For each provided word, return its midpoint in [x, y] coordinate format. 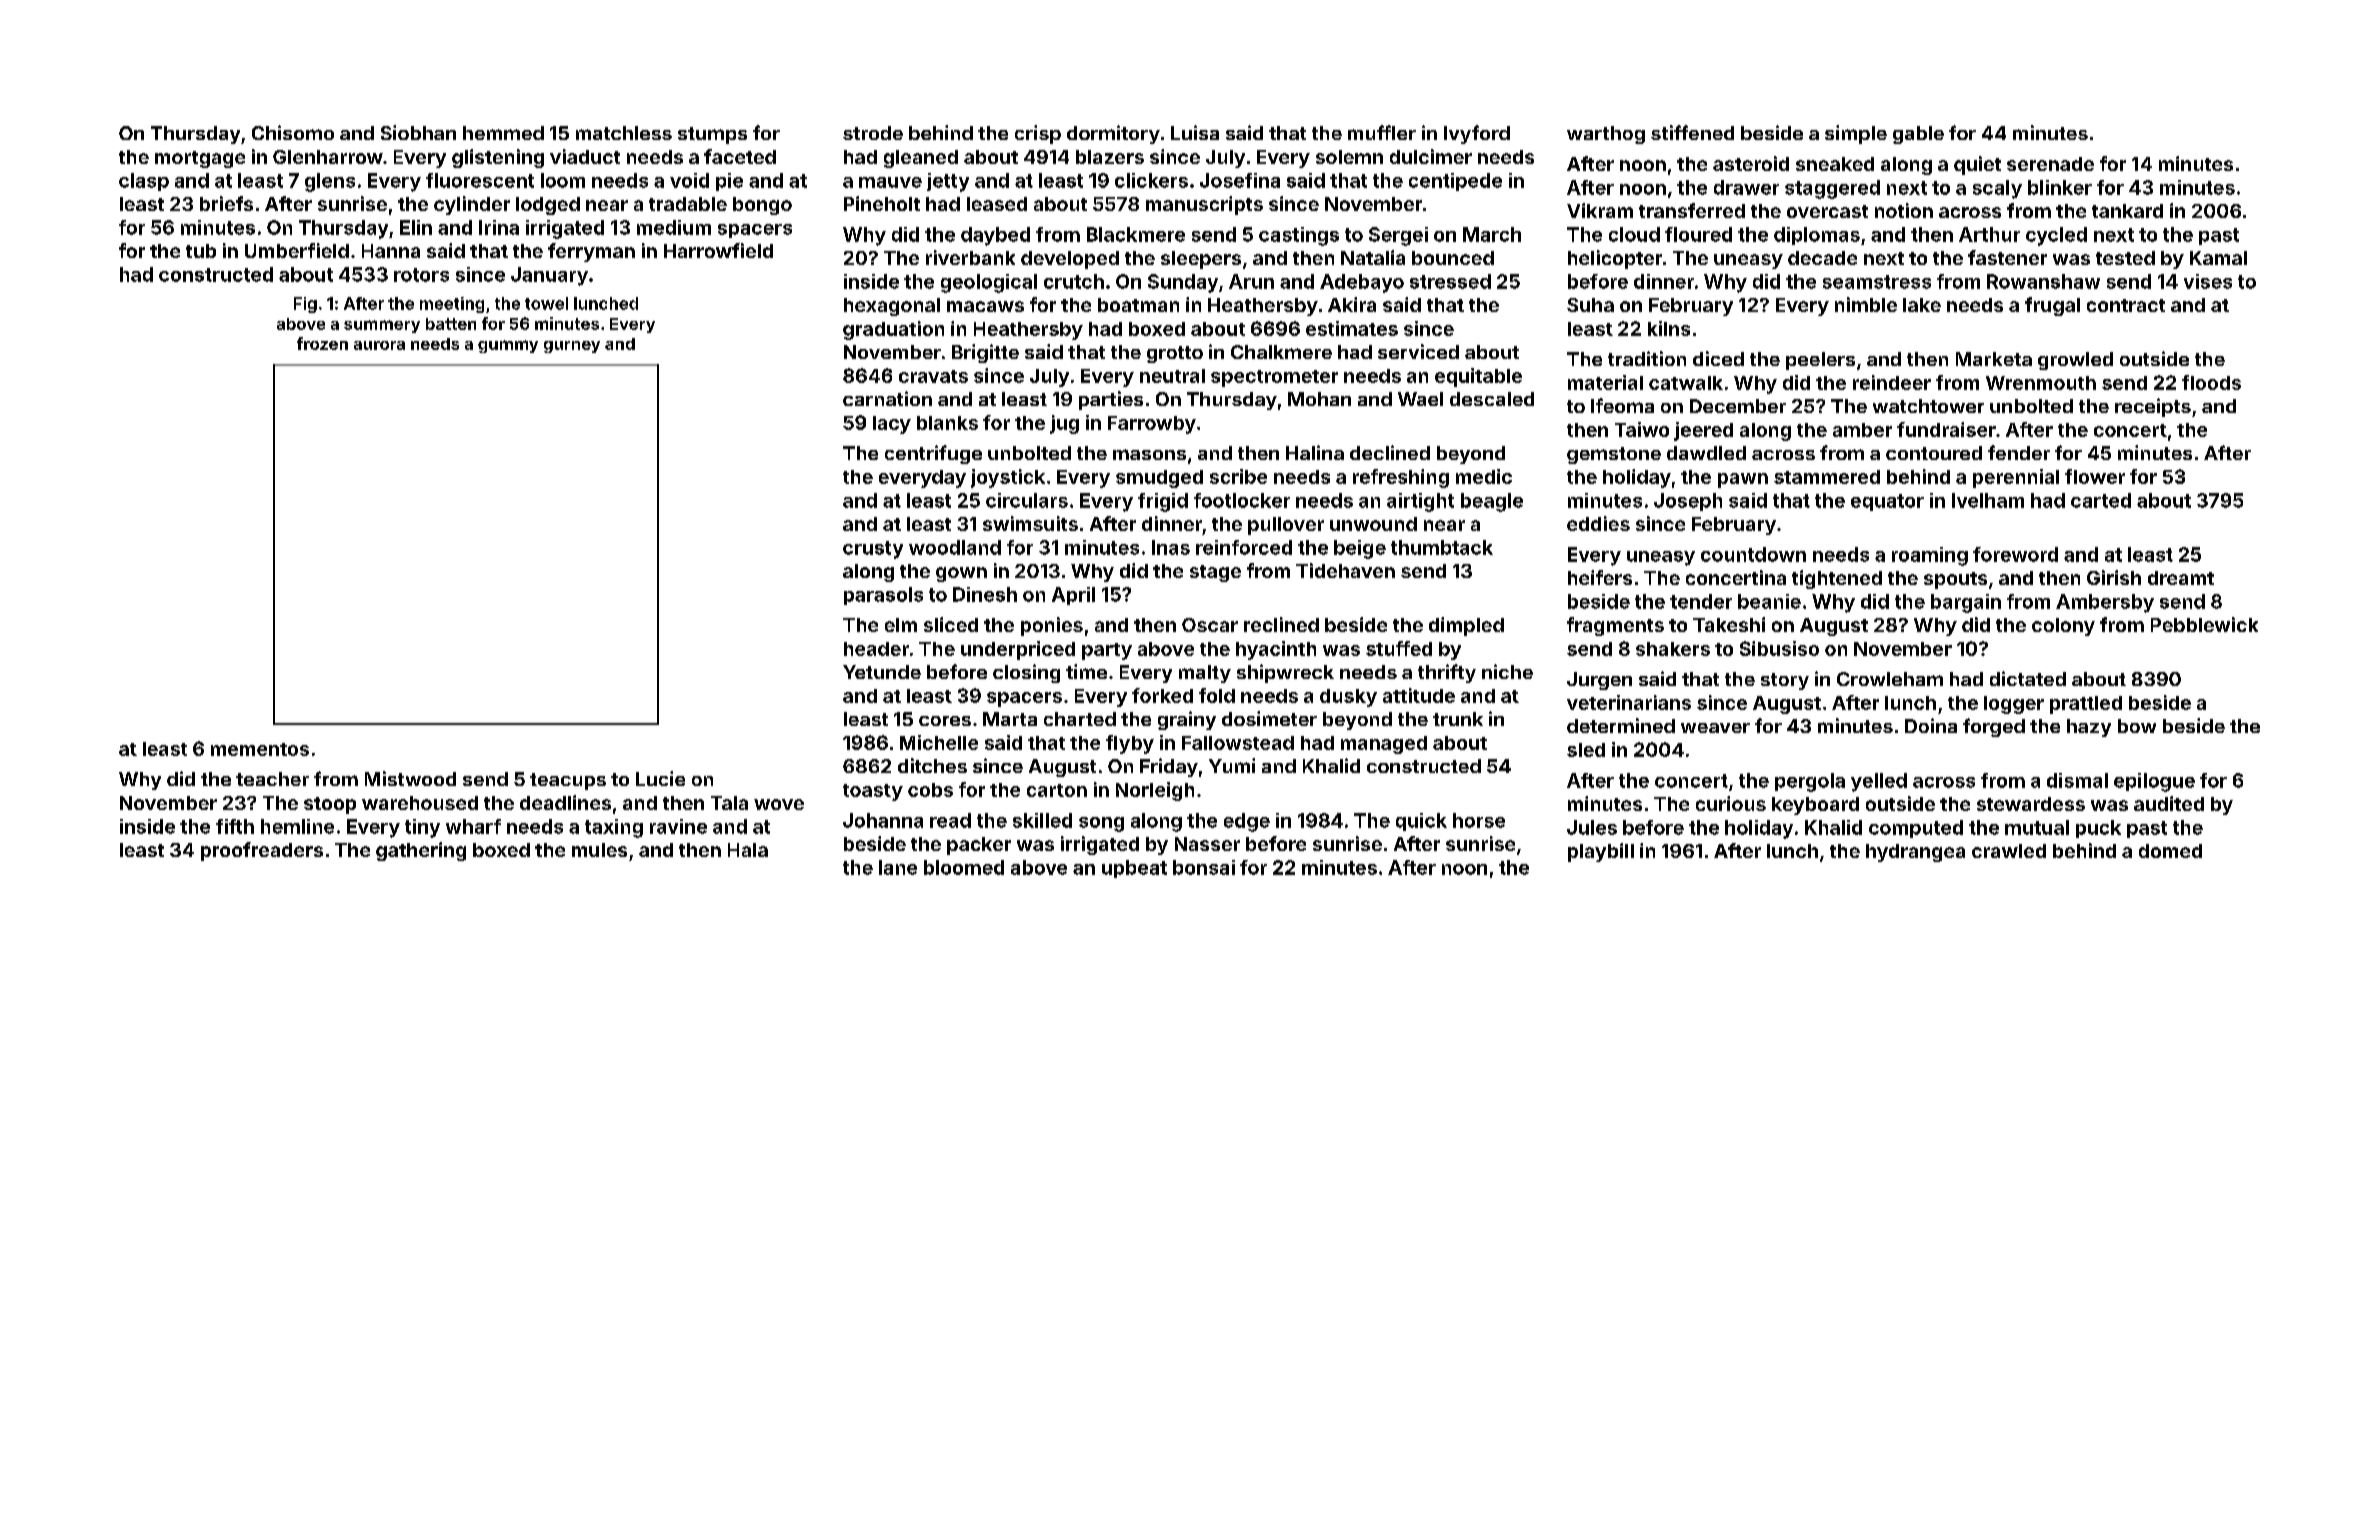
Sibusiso [1779, 648]
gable [1918, 135]
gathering [421, 851]
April [1073, 596]
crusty [873, 550]
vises [2208, 281]
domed [2170, 851]
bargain [1966, 603]
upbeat [1134, 869]
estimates [1352, 328]
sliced [951, 624]
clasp [144, 182]
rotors [421, 275]
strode [873, 133]
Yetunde [882, 672]
